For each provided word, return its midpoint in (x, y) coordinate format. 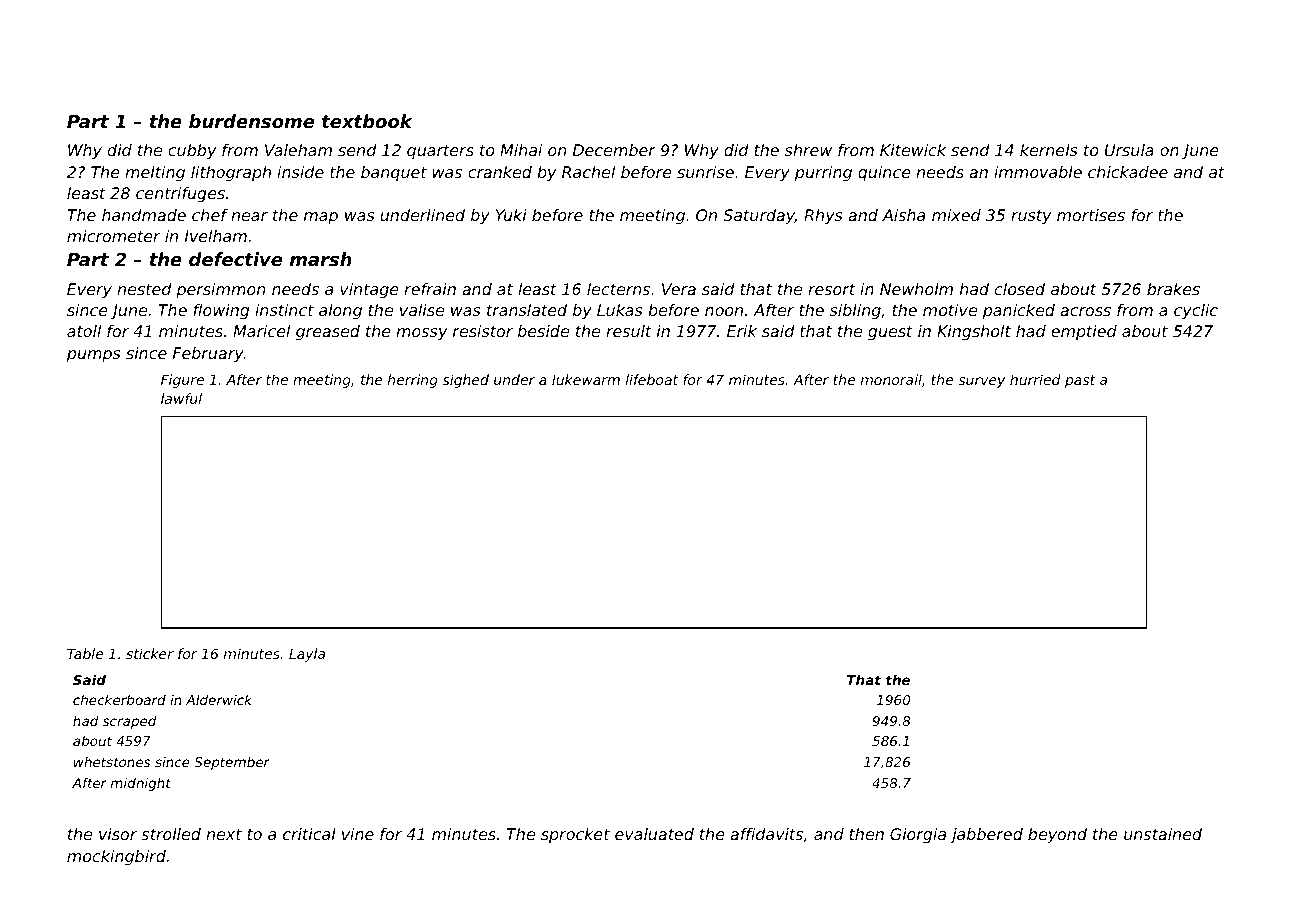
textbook (367, 121)
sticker (150, 653)
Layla (307, 655)
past (1080, 381)
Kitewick (913, 150)
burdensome (251, 121)
